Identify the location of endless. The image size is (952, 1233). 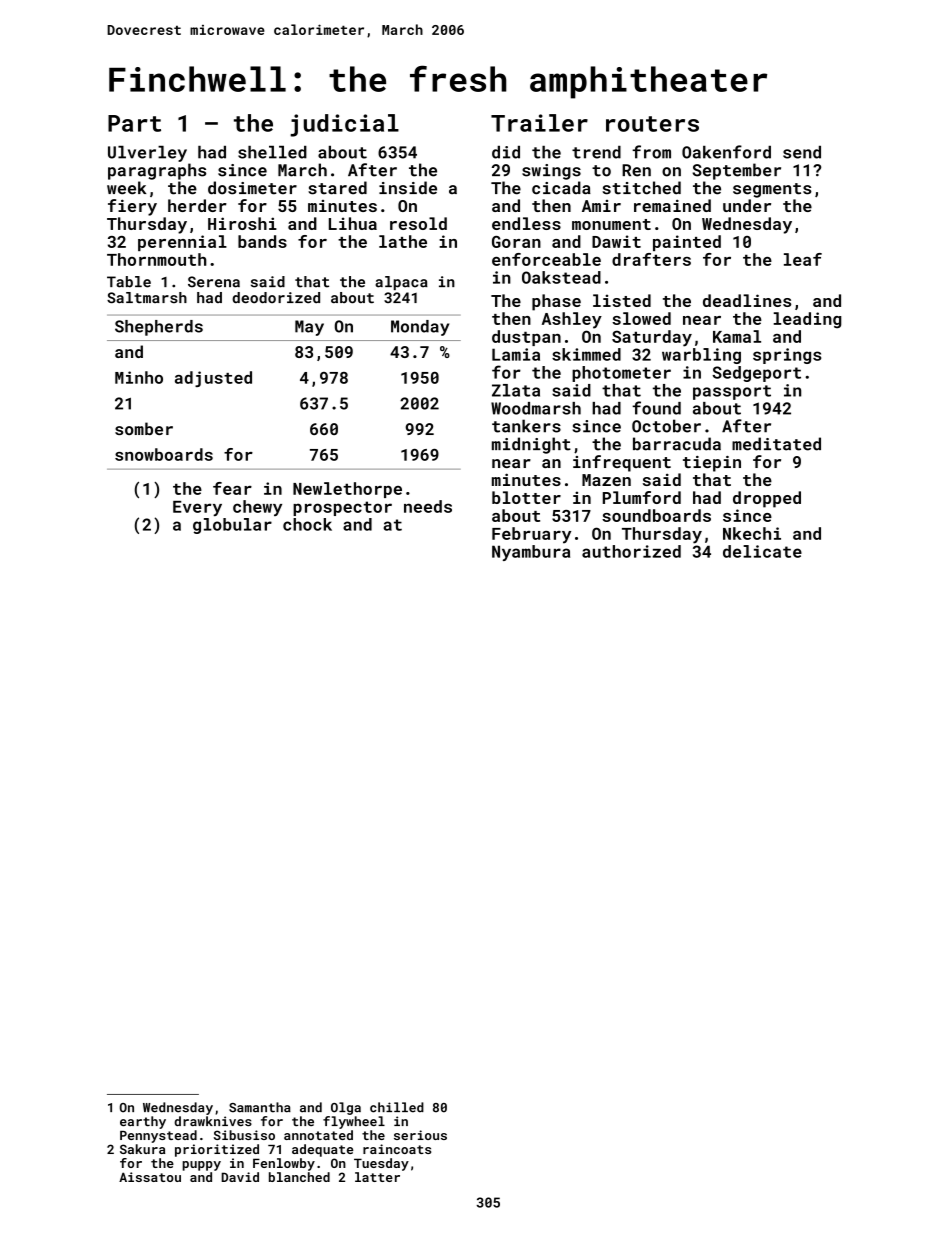
(526, 223).
